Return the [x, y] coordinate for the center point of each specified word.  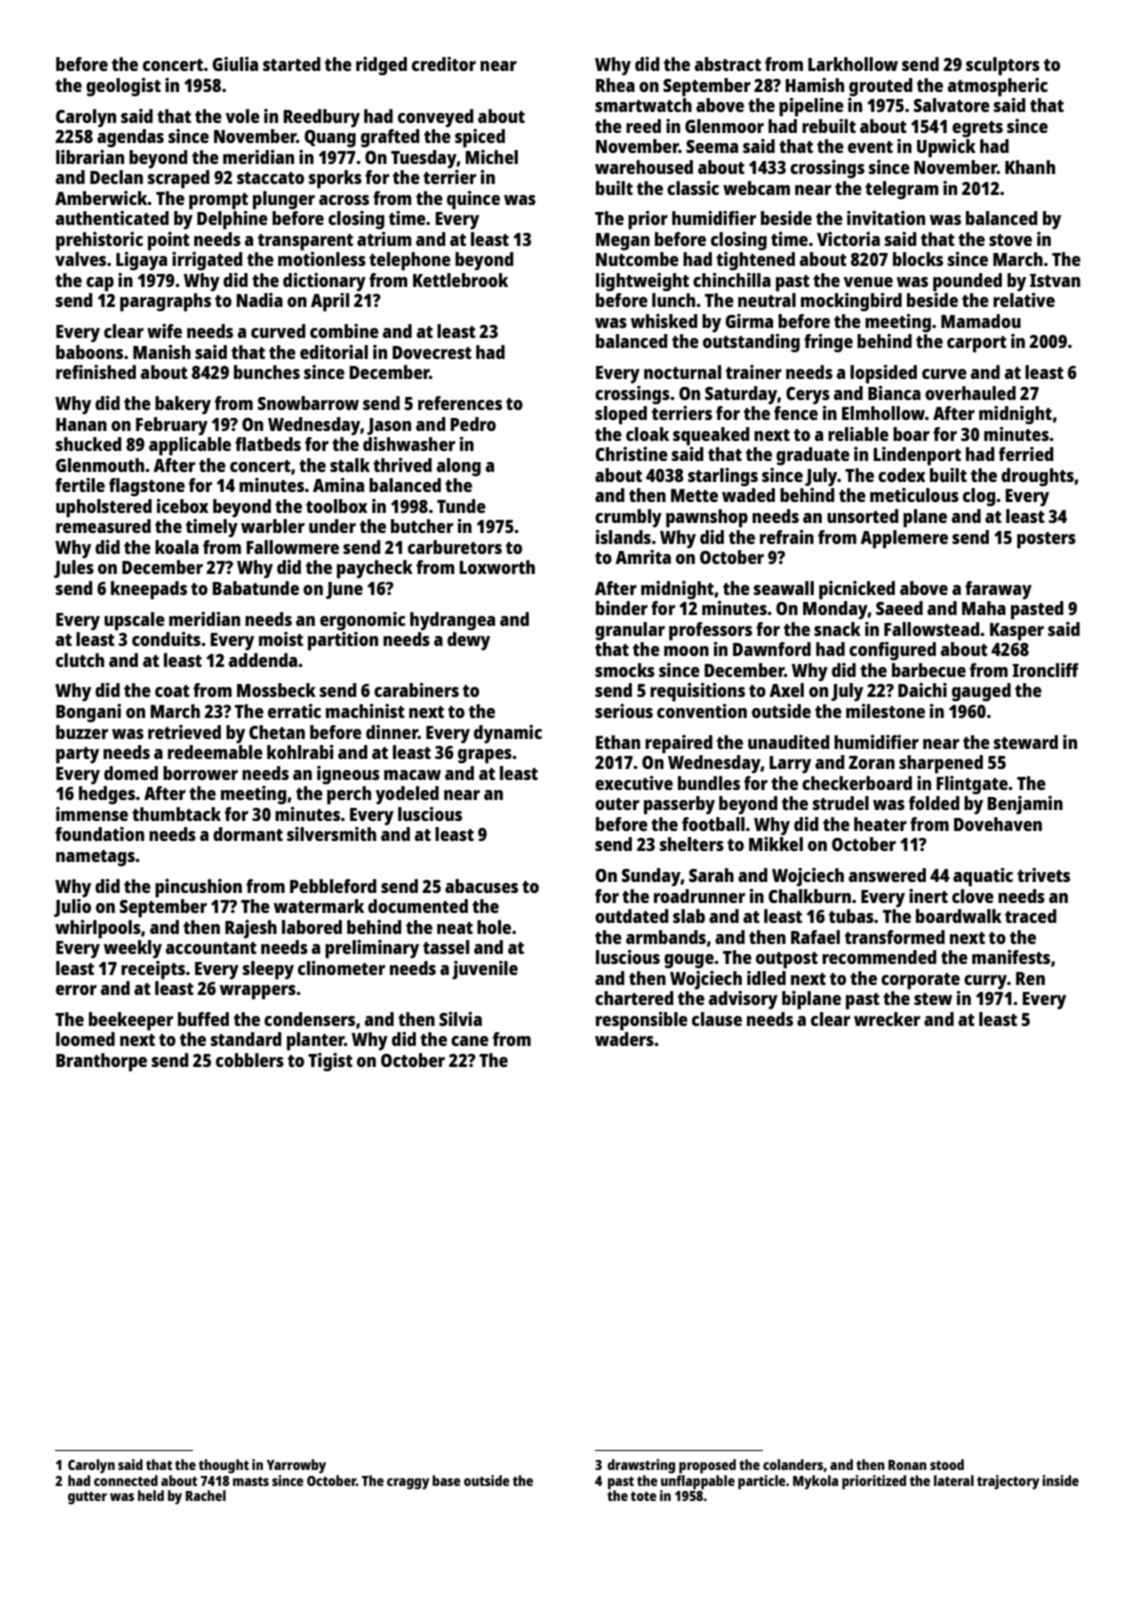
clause [717, 1019]
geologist [123, 87]
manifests [1011, 957]
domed [131, 773]
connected [126, 1480]
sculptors [1003, 66]
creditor [444, 64]
